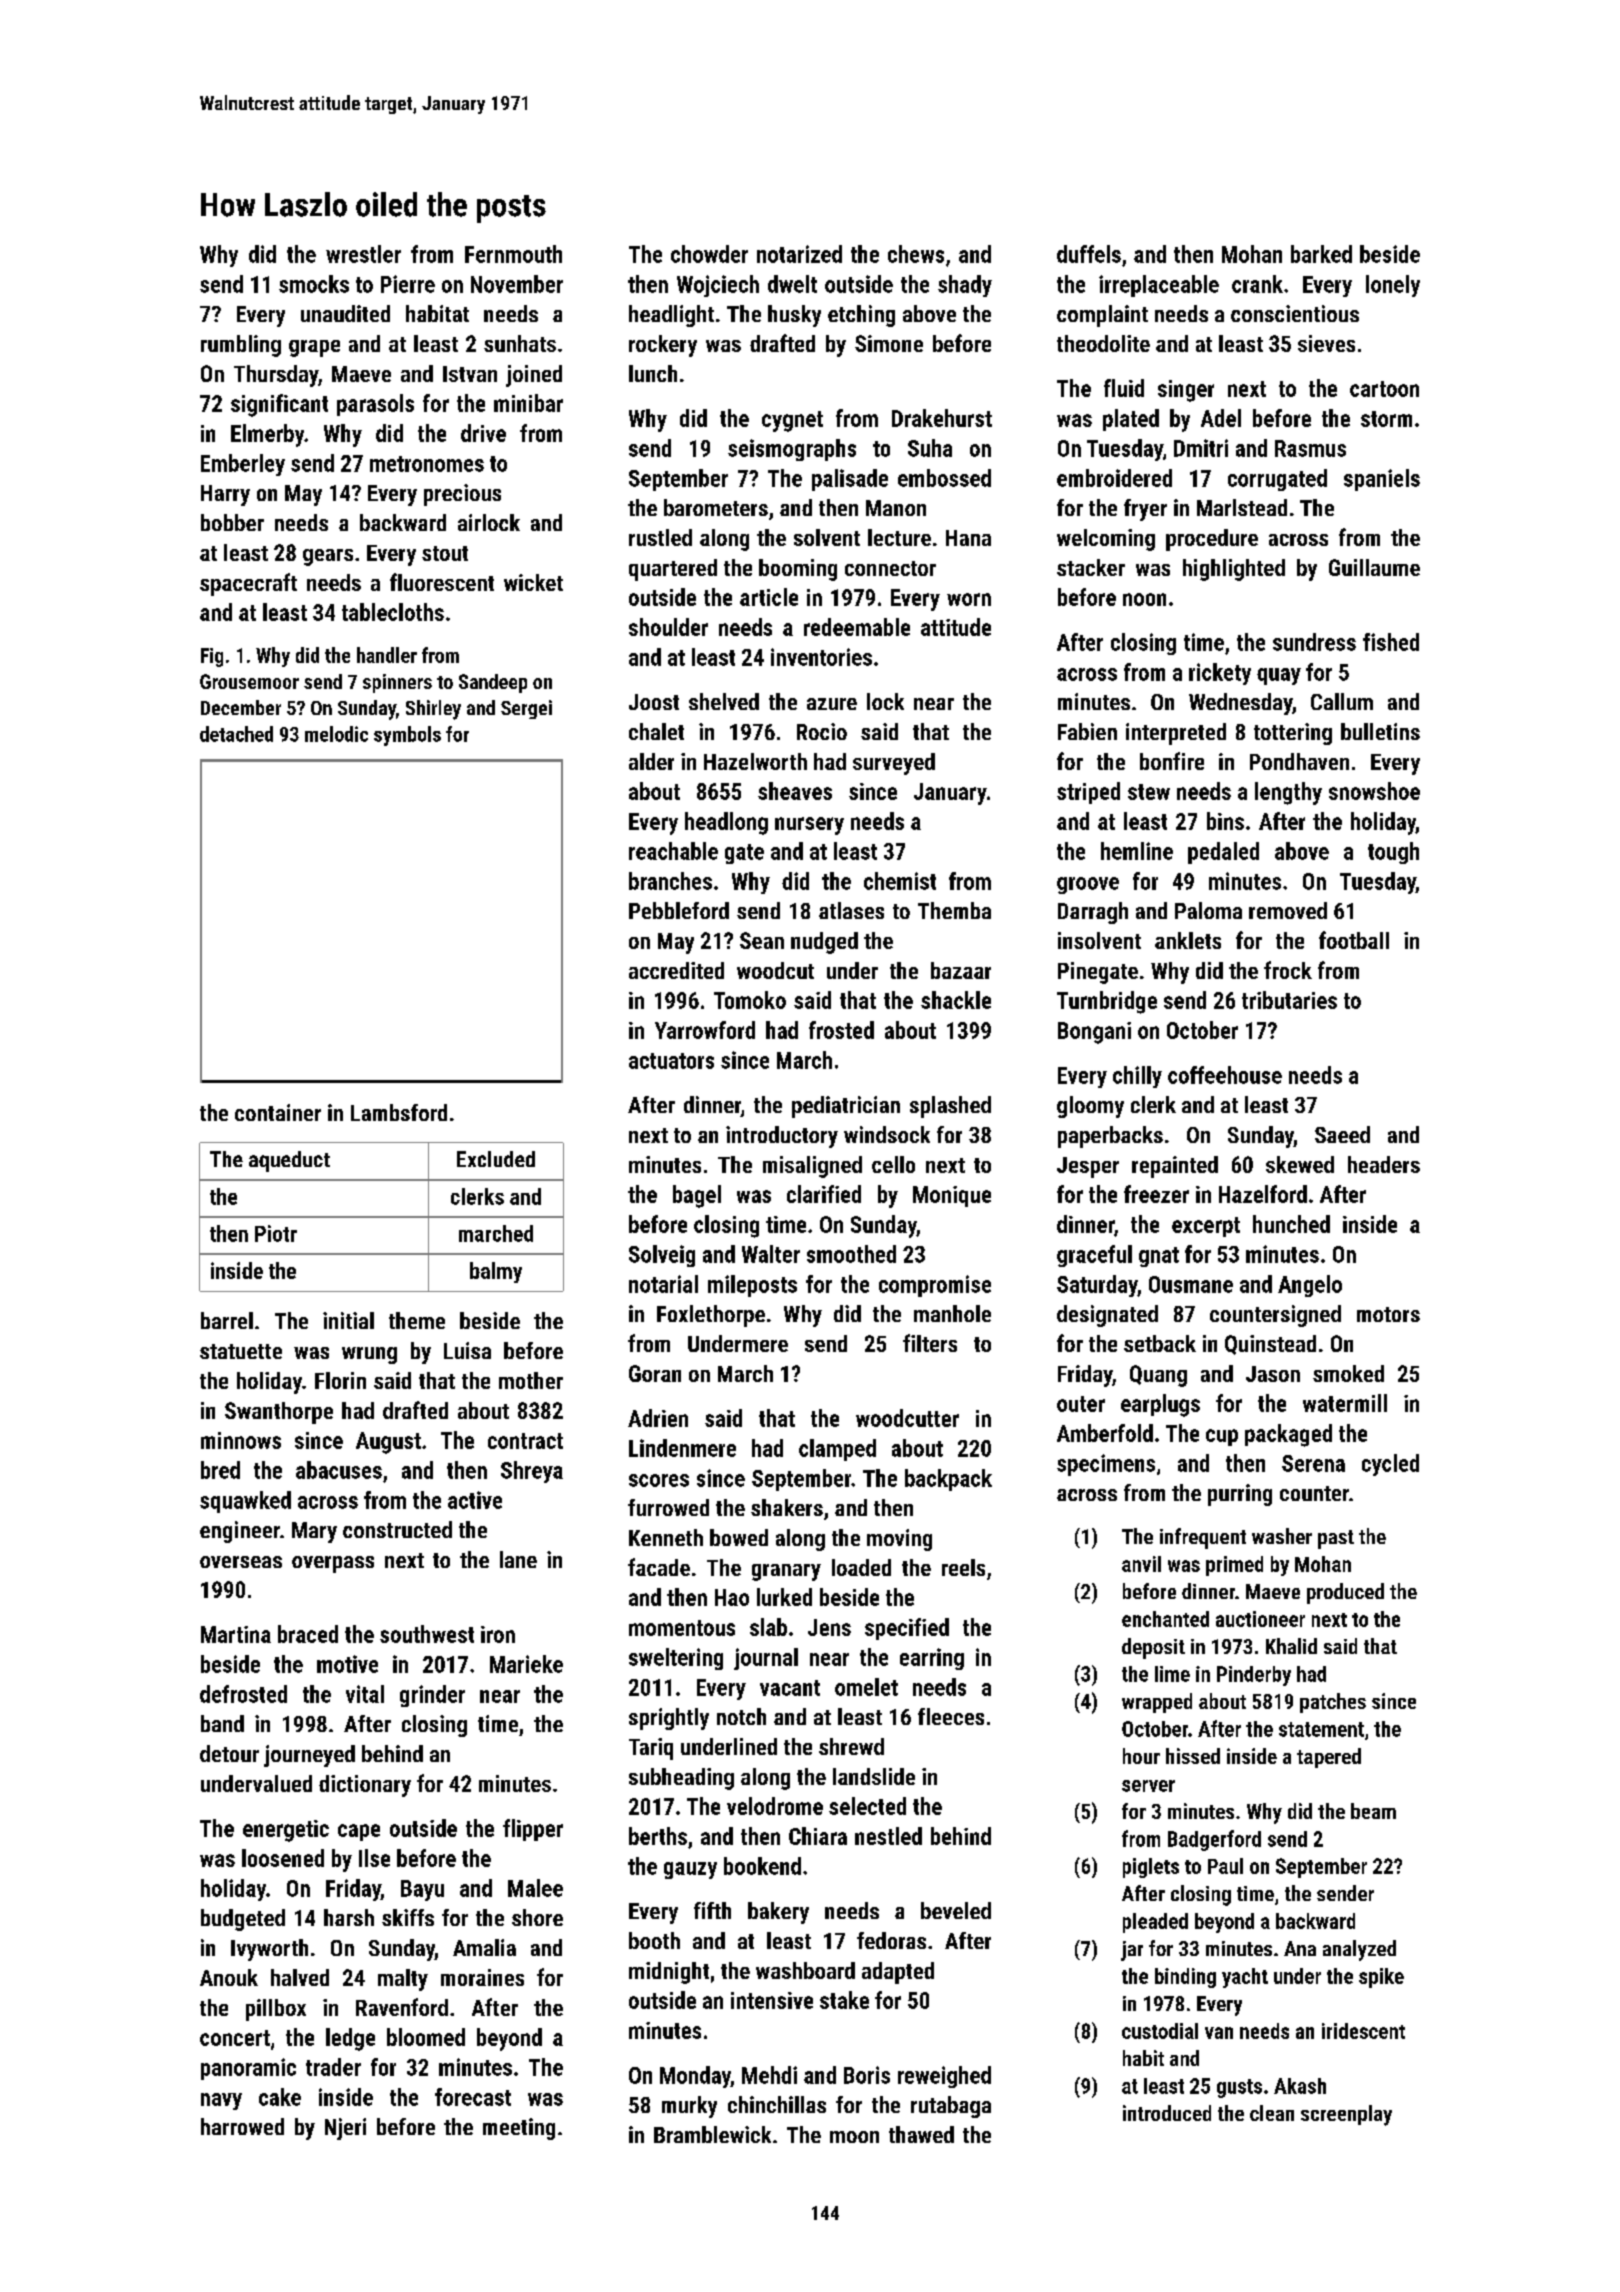 The width and height of the screenshot is (1620, 2292). Describe the element at coordinates (1288, 793) in the screenshot. I see `lengthy` at that location.
